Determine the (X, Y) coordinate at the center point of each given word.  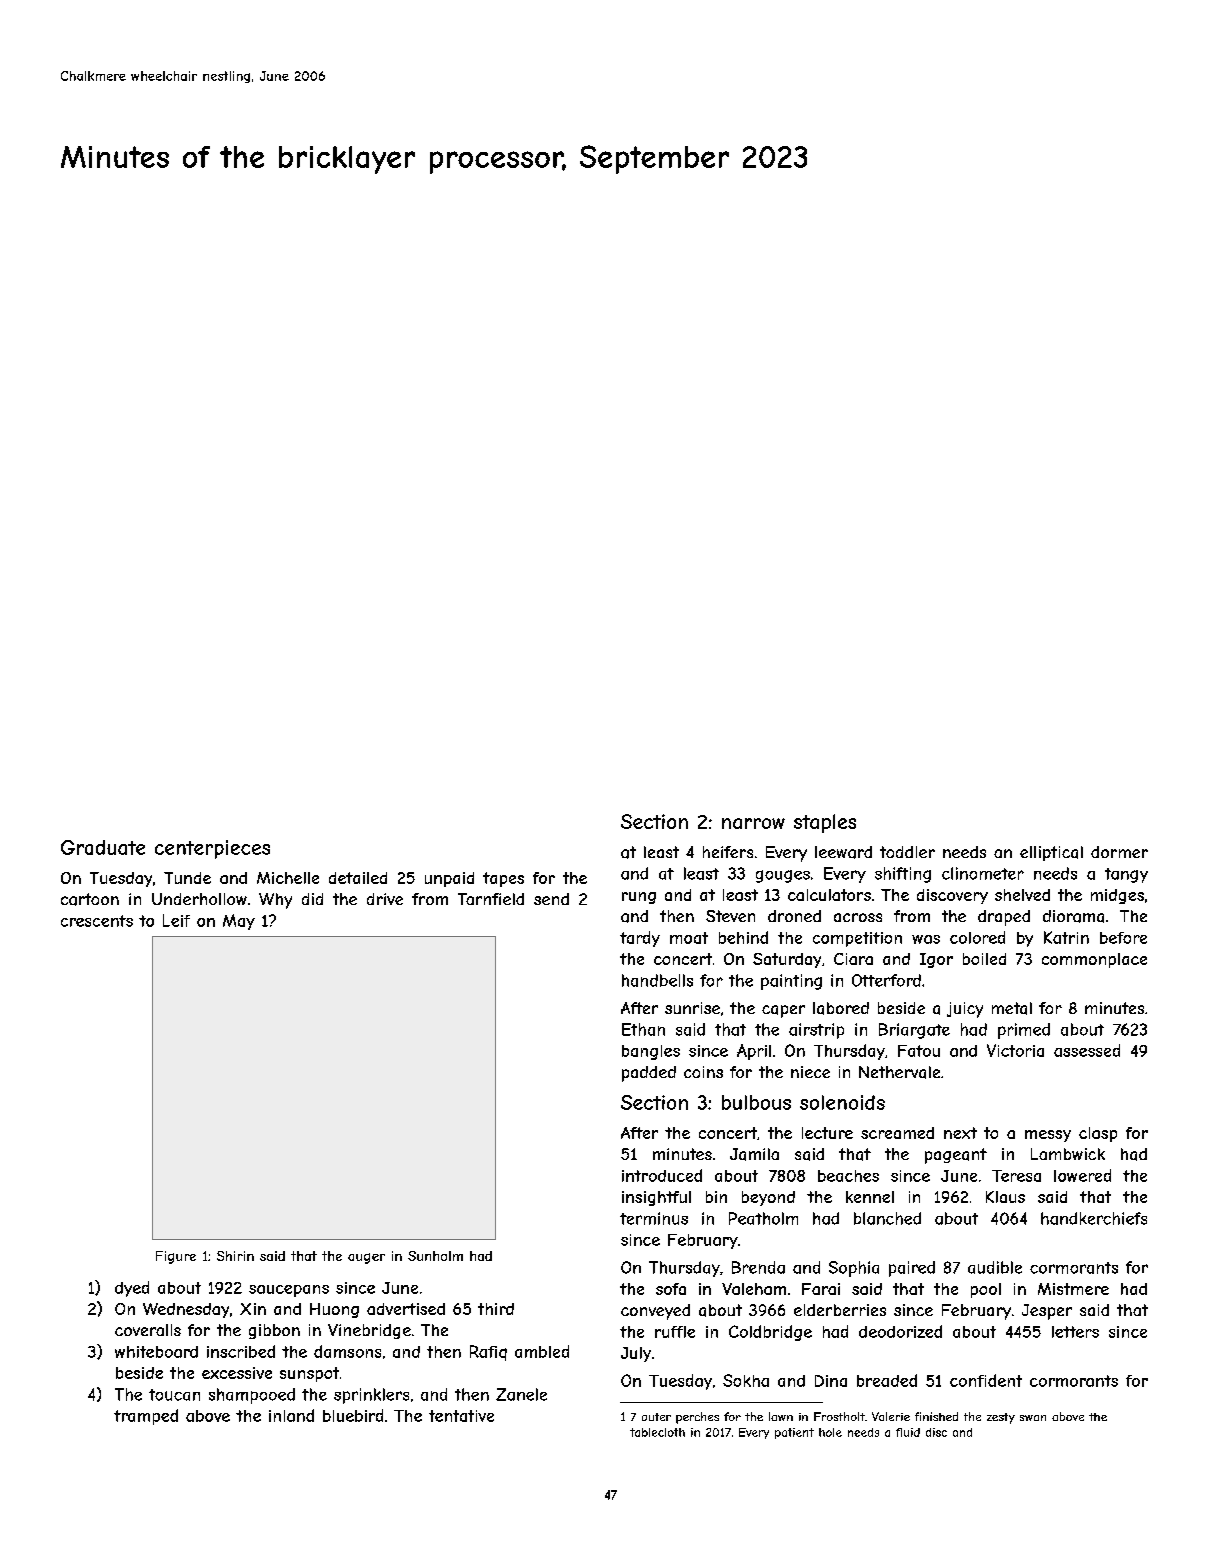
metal (1012, 1008)
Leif (176, 920)
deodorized (900, 1331)
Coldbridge (770, 1333)
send (551, 899)
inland (291, 1415)
